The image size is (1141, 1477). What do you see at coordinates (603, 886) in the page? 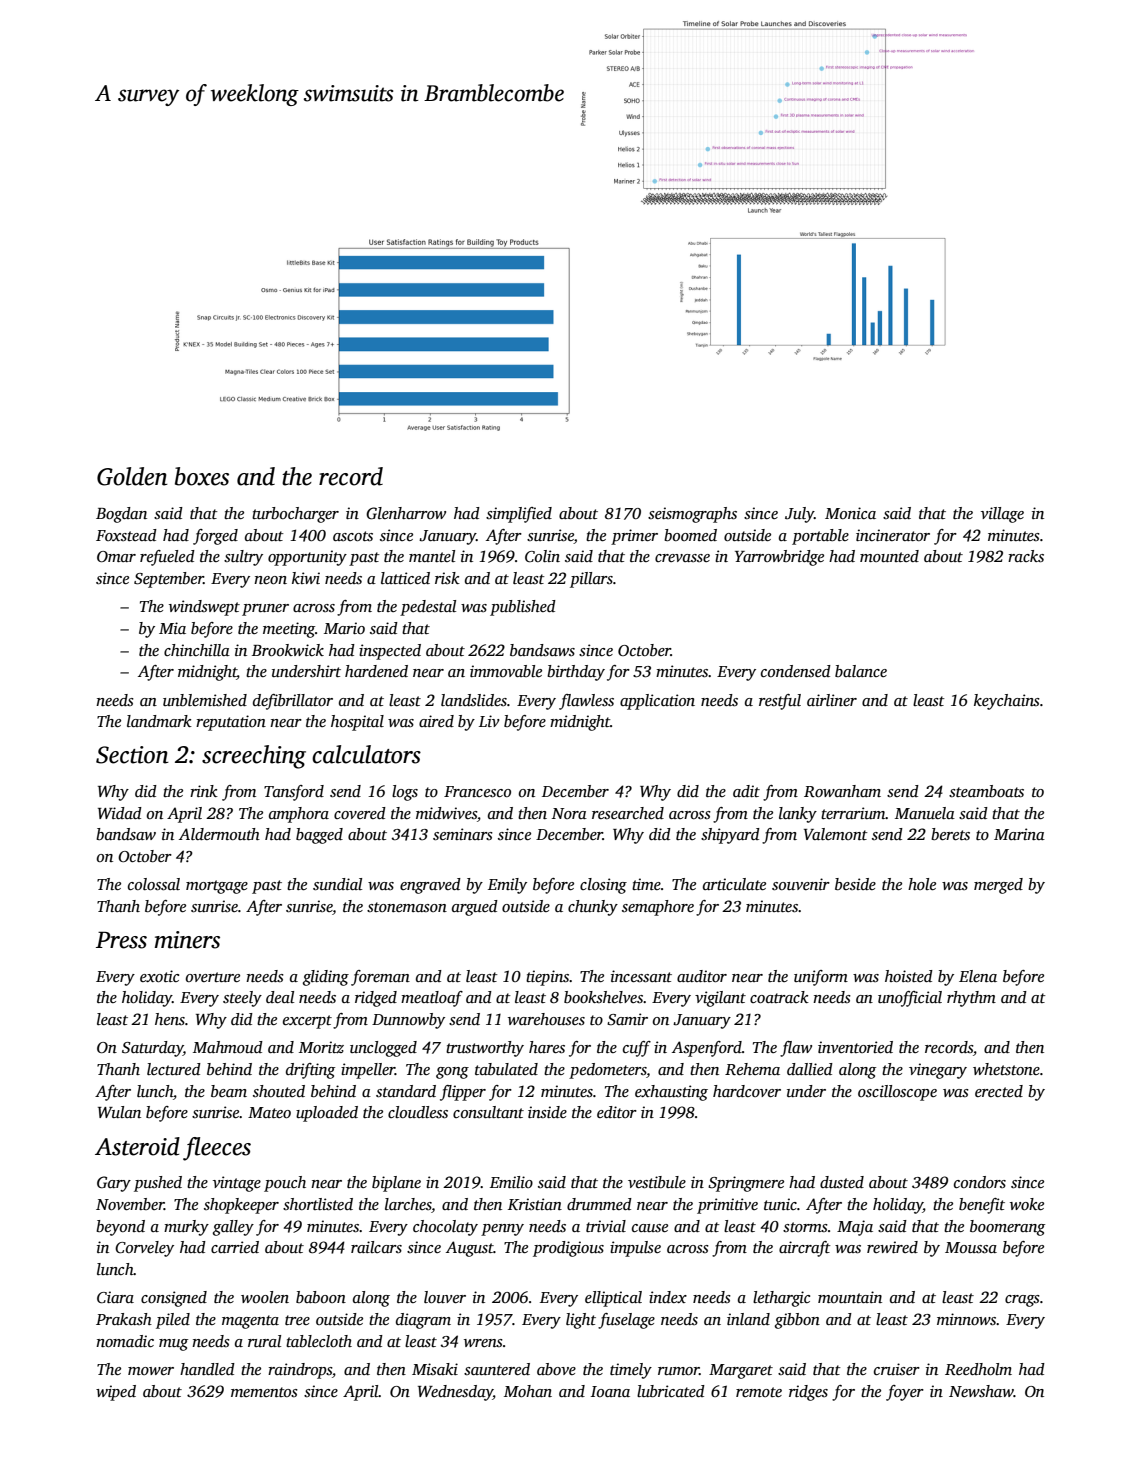
I see `closing` at bounding box center [603, 886].
